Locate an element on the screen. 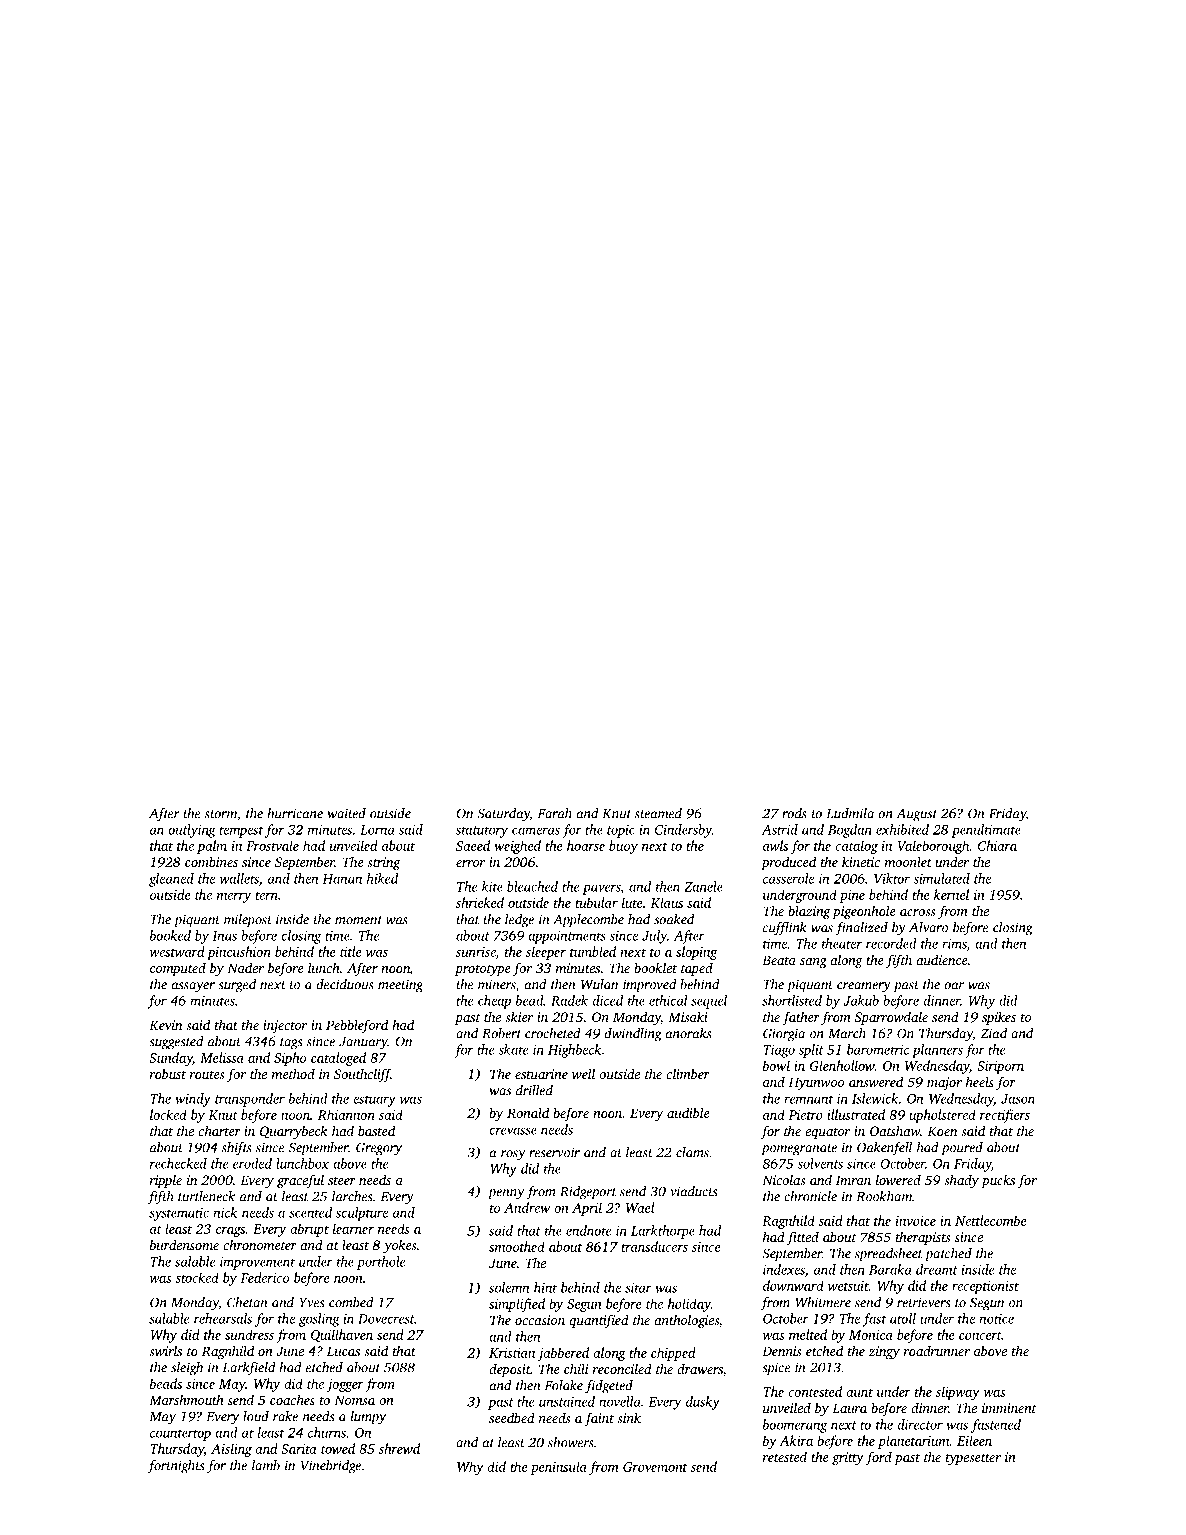  retrievers is located at coordinates (923, 1302).
